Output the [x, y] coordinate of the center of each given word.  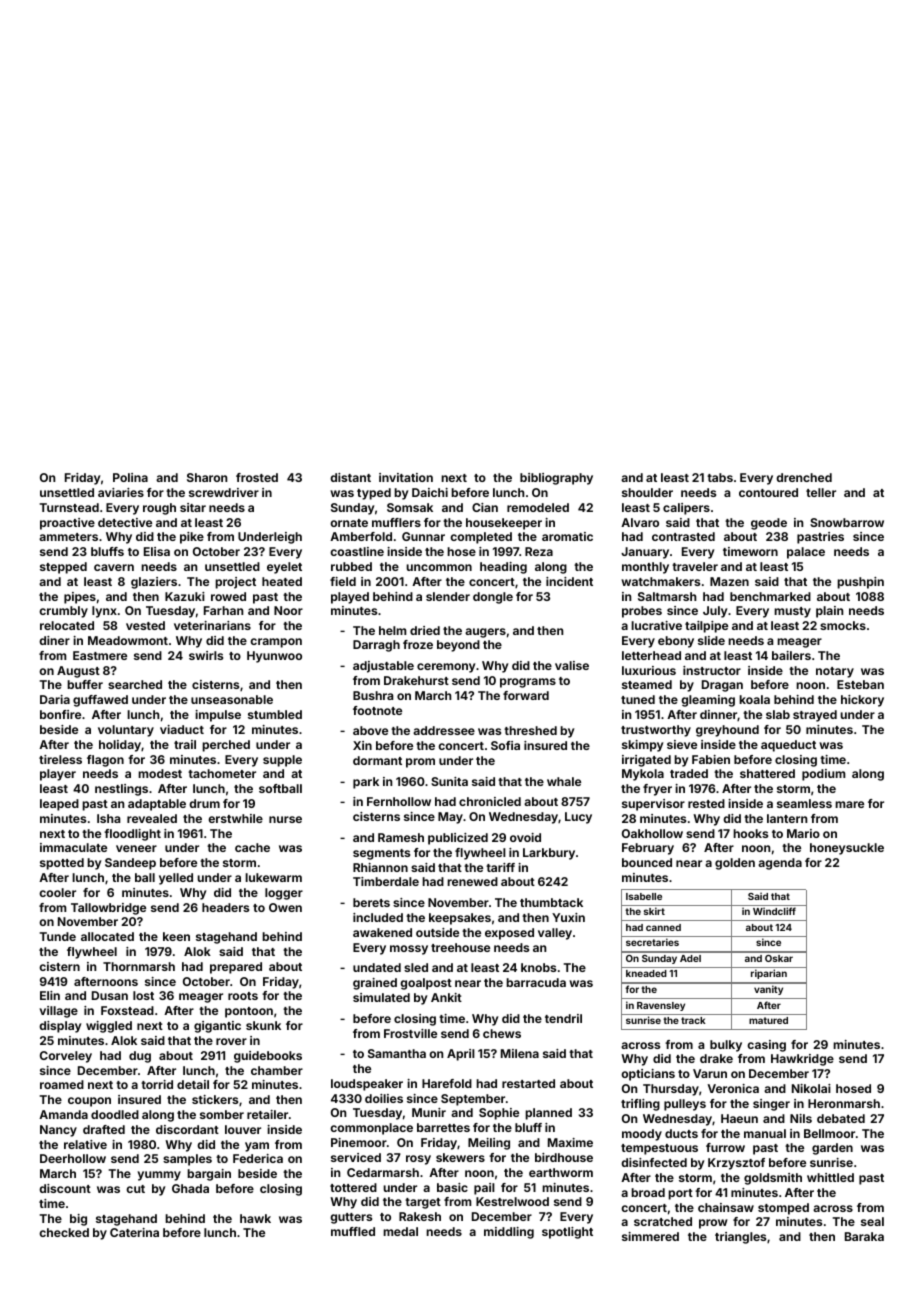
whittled [830, 1177]
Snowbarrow [847, 522]
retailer [267, 1114]
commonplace [371, 1129]
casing [766, 1046]
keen [176, 936]
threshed [530, 730]
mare [849, 804]
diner [54, 640]
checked [64, 1232]
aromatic [567, 536]
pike [192, 538]
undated [377, 967]
